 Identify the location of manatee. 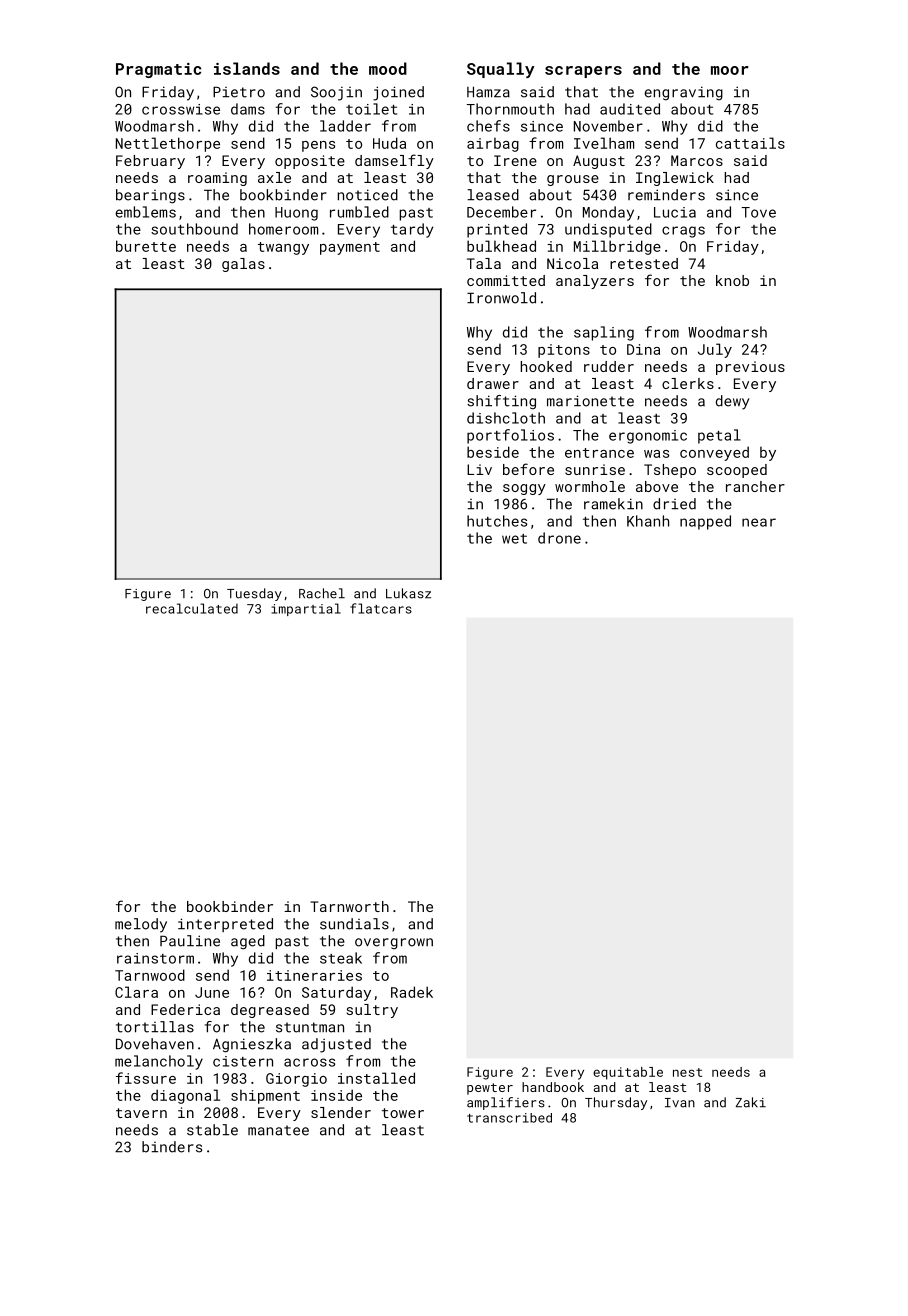
(278, 1130).
